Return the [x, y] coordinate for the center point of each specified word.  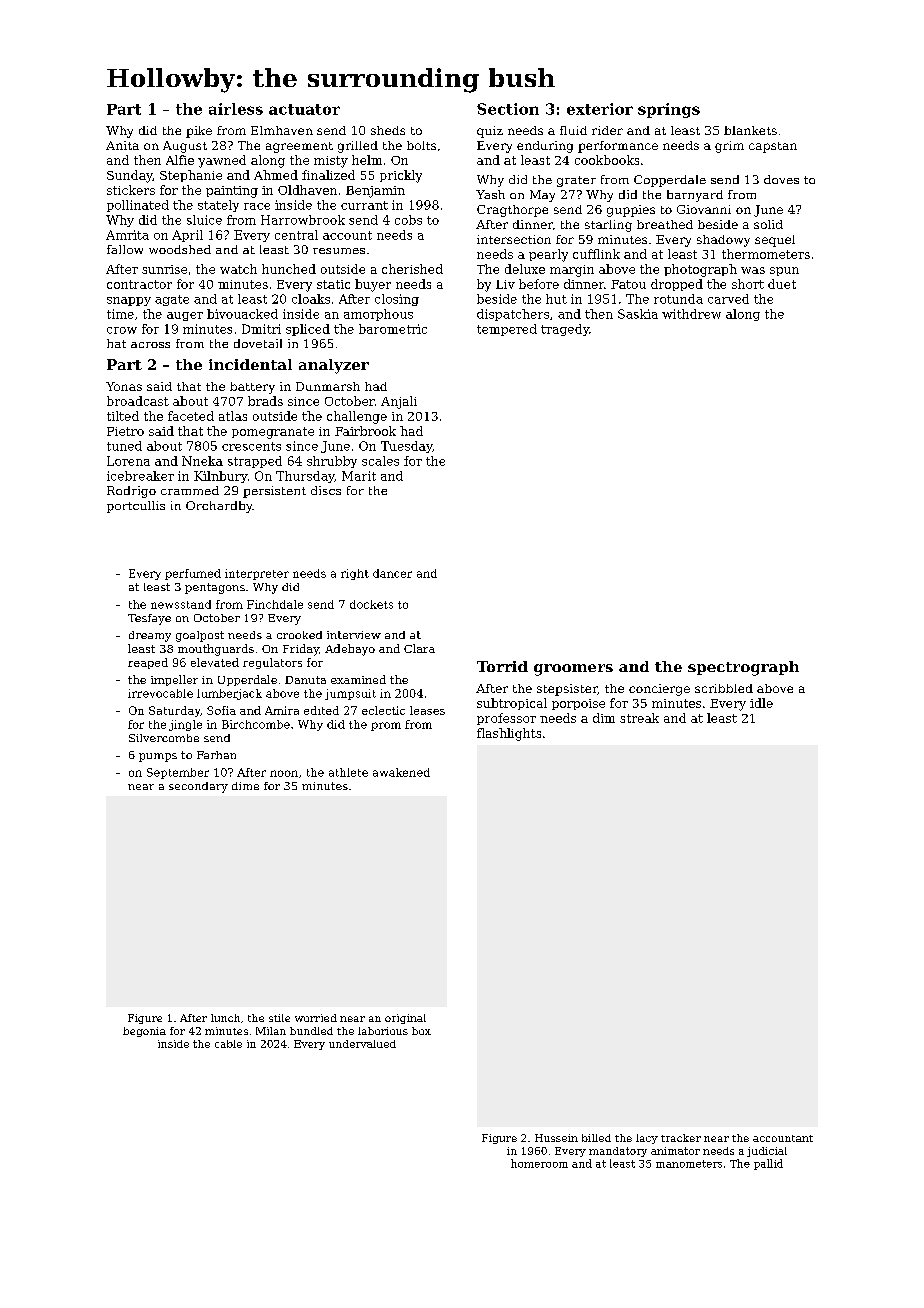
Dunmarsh [328, 386]
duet [782, 284]
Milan [271, 1031]
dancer [392, 573]
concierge [659, 690]
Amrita [127, 235]
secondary [198, 787]
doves [781, 179]
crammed [190, 490]
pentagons [215, 588]
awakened [401, 772]
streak [639, 718]
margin [572, 271]
